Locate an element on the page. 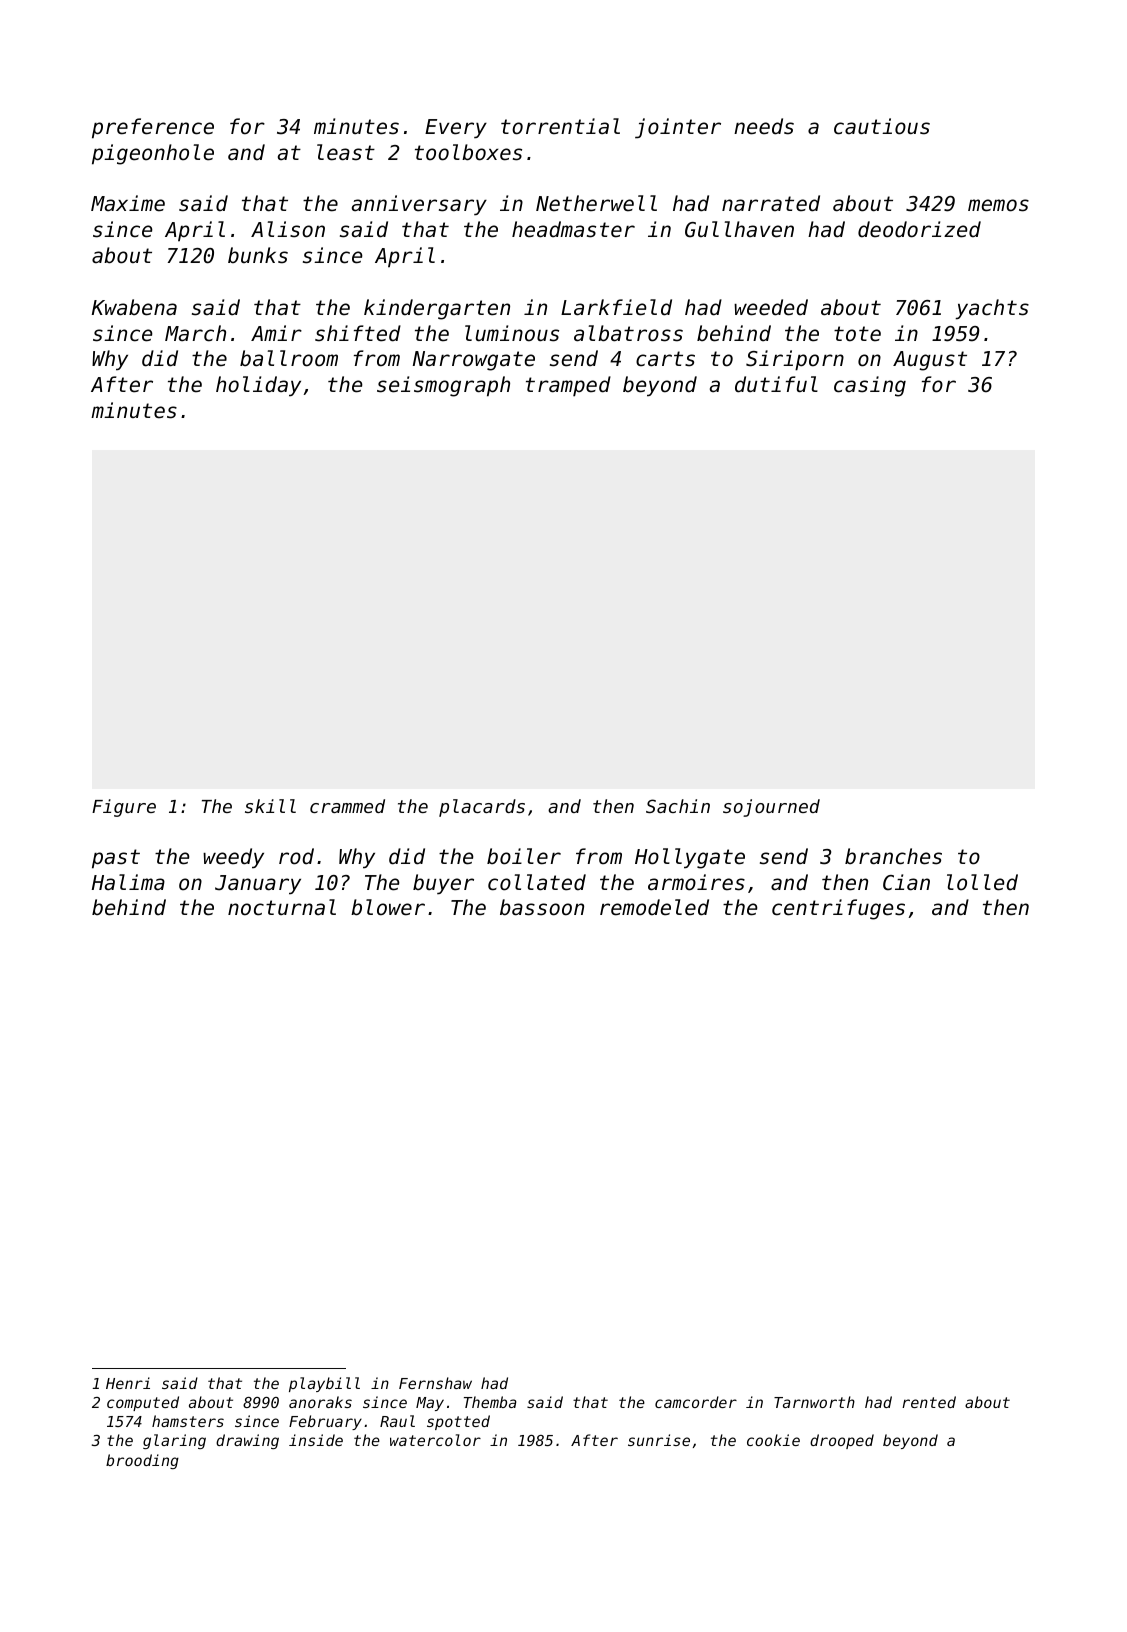  lolled is located at coordinates (982, 882).
